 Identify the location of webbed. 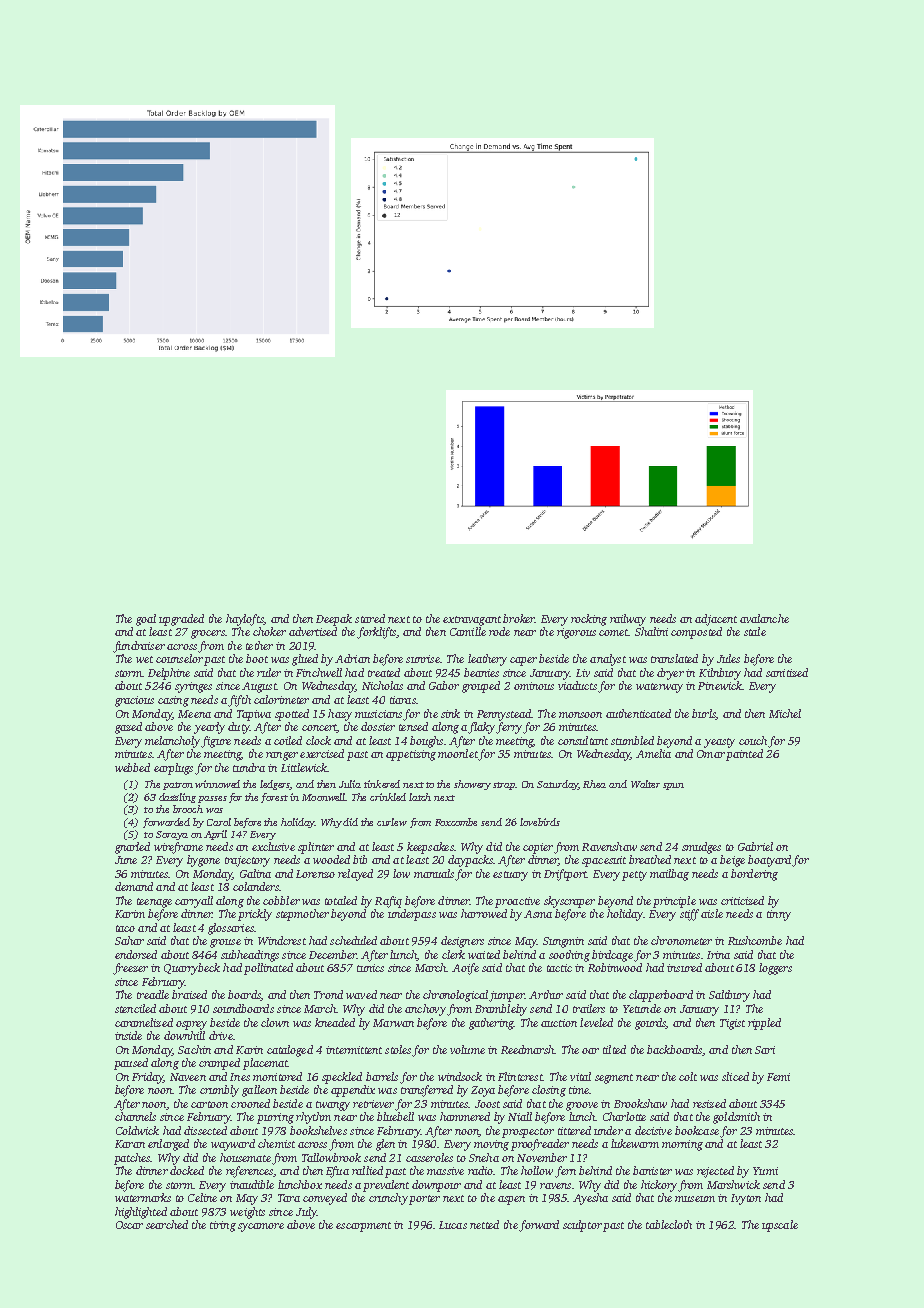
(132, 767).
